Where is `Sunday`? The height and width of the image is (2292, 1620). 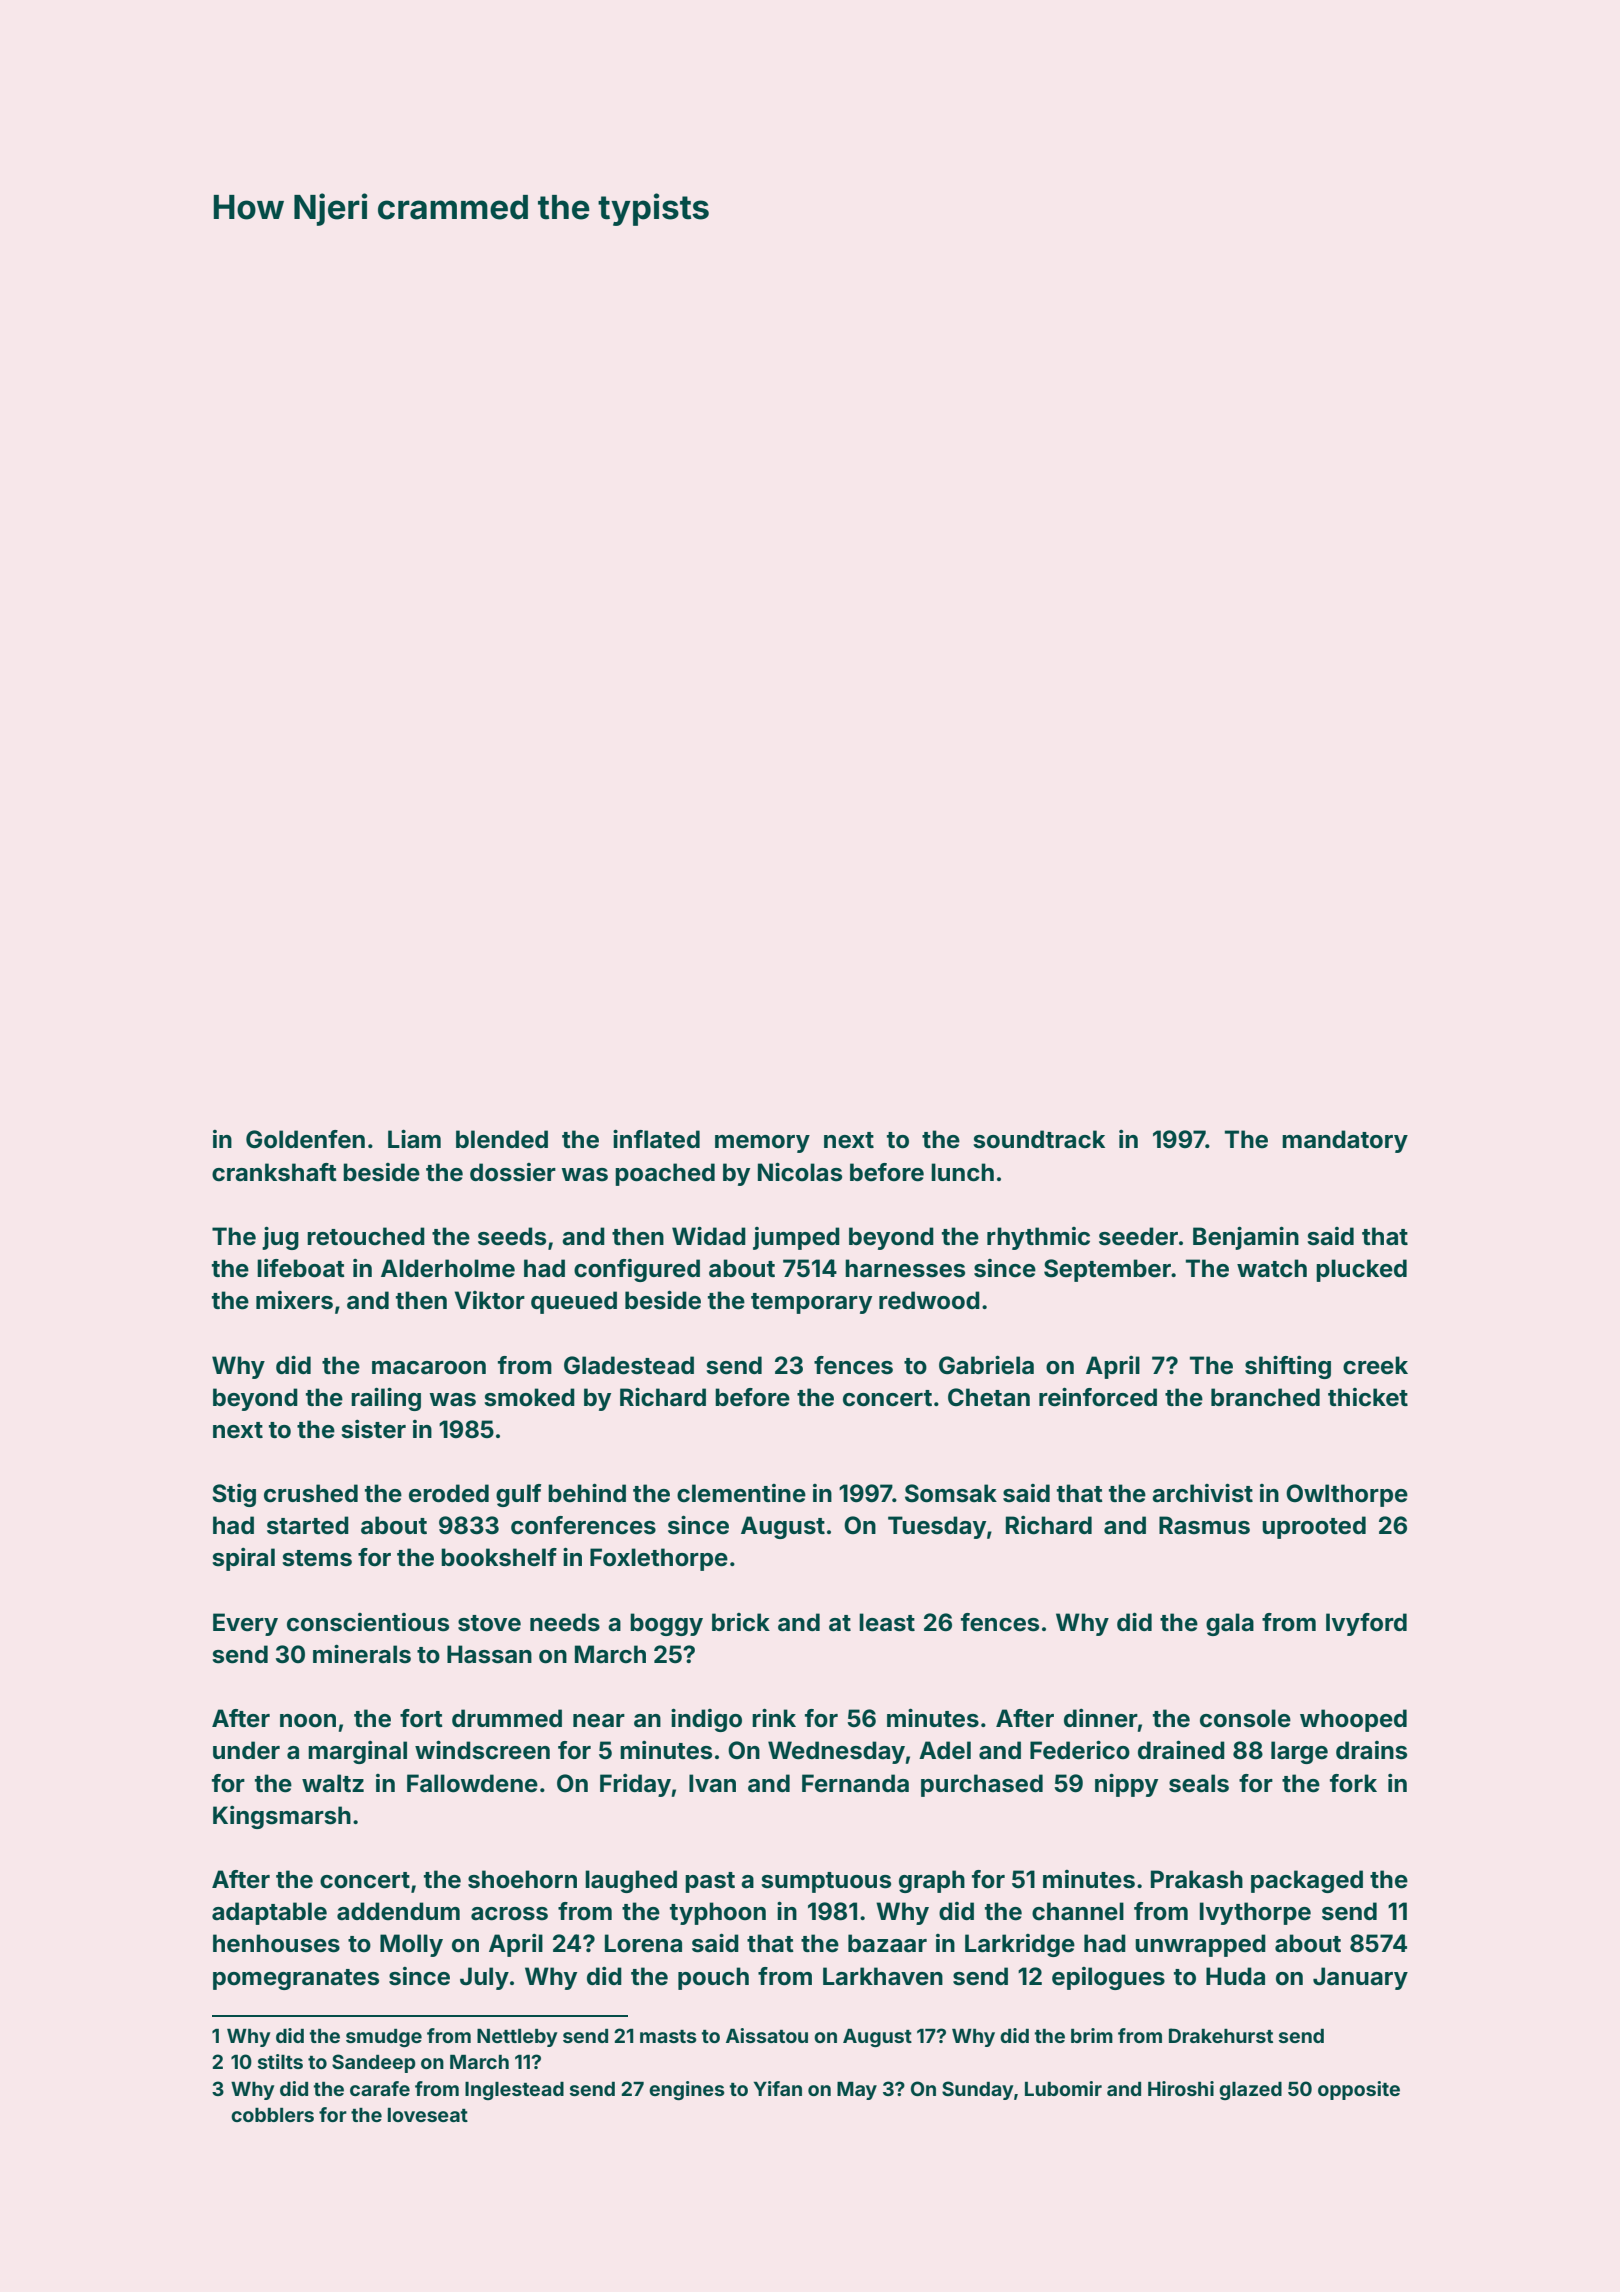 Sunday is located at coordinates (978, 2090).
